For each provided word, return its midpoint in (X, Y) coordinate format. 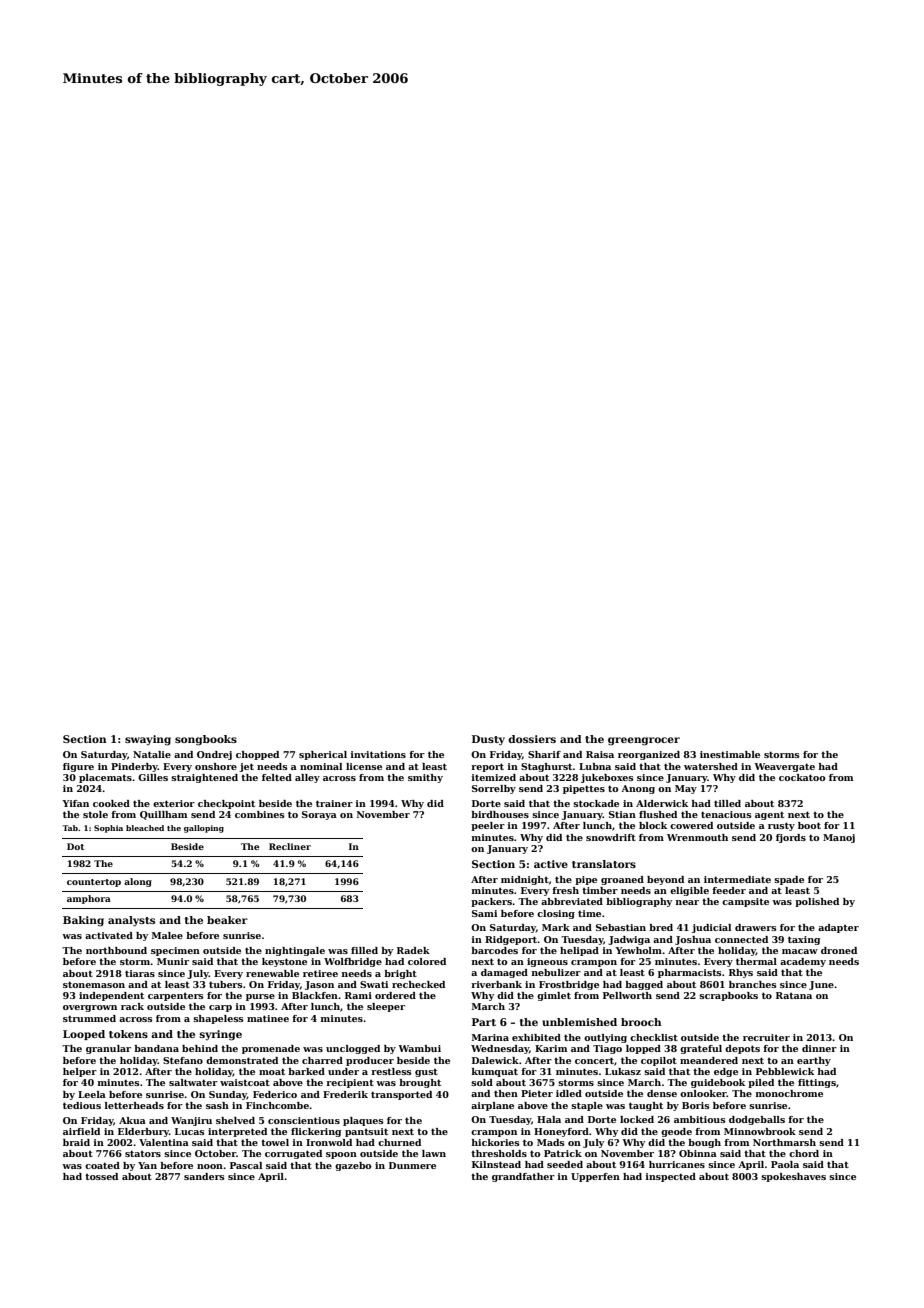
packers (491, 902)
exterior (174, 803)
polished (817, 902)
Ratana (794, 995)
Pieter (537, 1093)
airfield (81, 1131)
